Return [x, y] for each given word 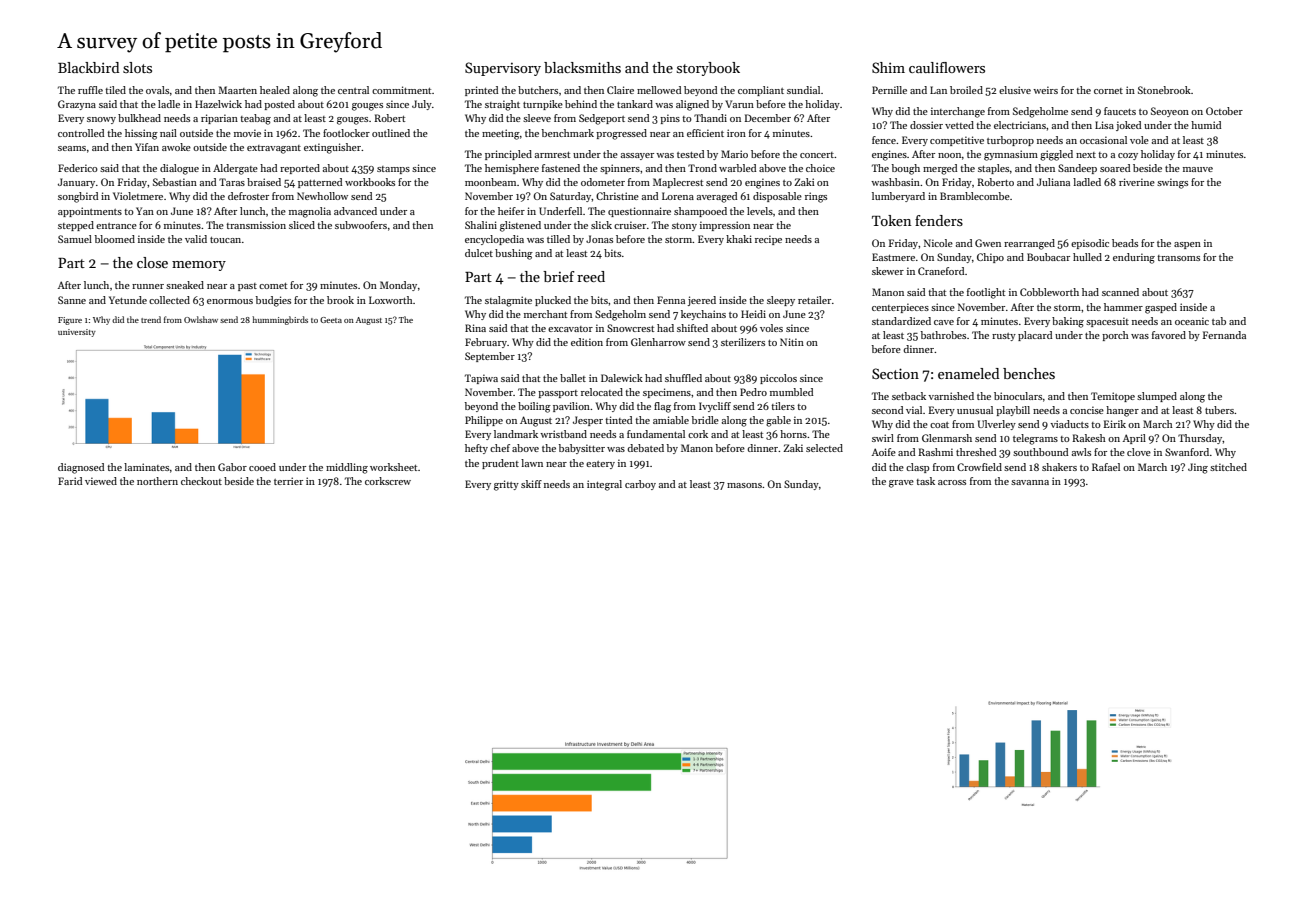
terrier [288, 481]
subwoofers [361, 225]
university [77, 333]
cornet [1108, 91]
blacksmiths [582, 67]
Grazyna [77, 105]
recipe [768, 240]
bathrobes [943, 335]
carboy [640, 485]
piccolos [778, 379]
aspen [1187, 245]
